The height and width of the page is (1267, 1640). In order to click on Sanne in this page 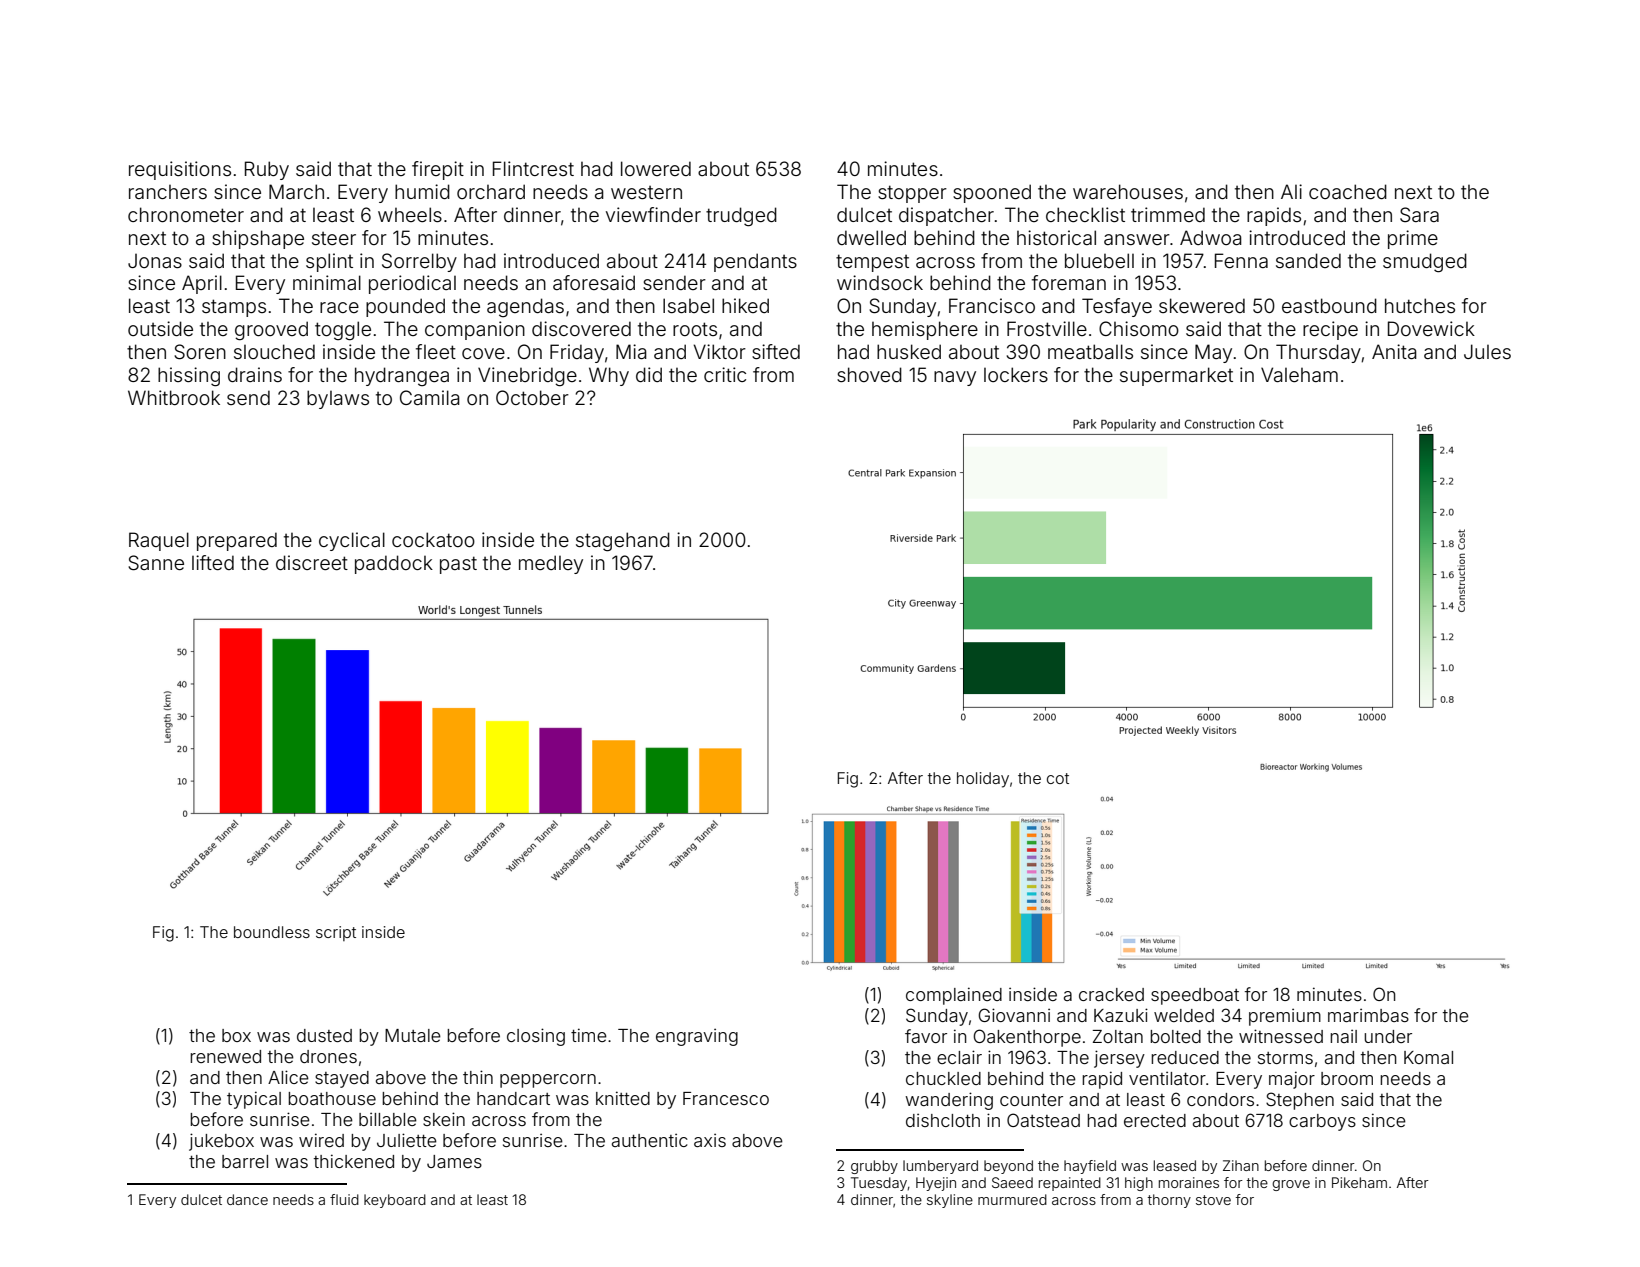, I will do `click(156, 562)`.
